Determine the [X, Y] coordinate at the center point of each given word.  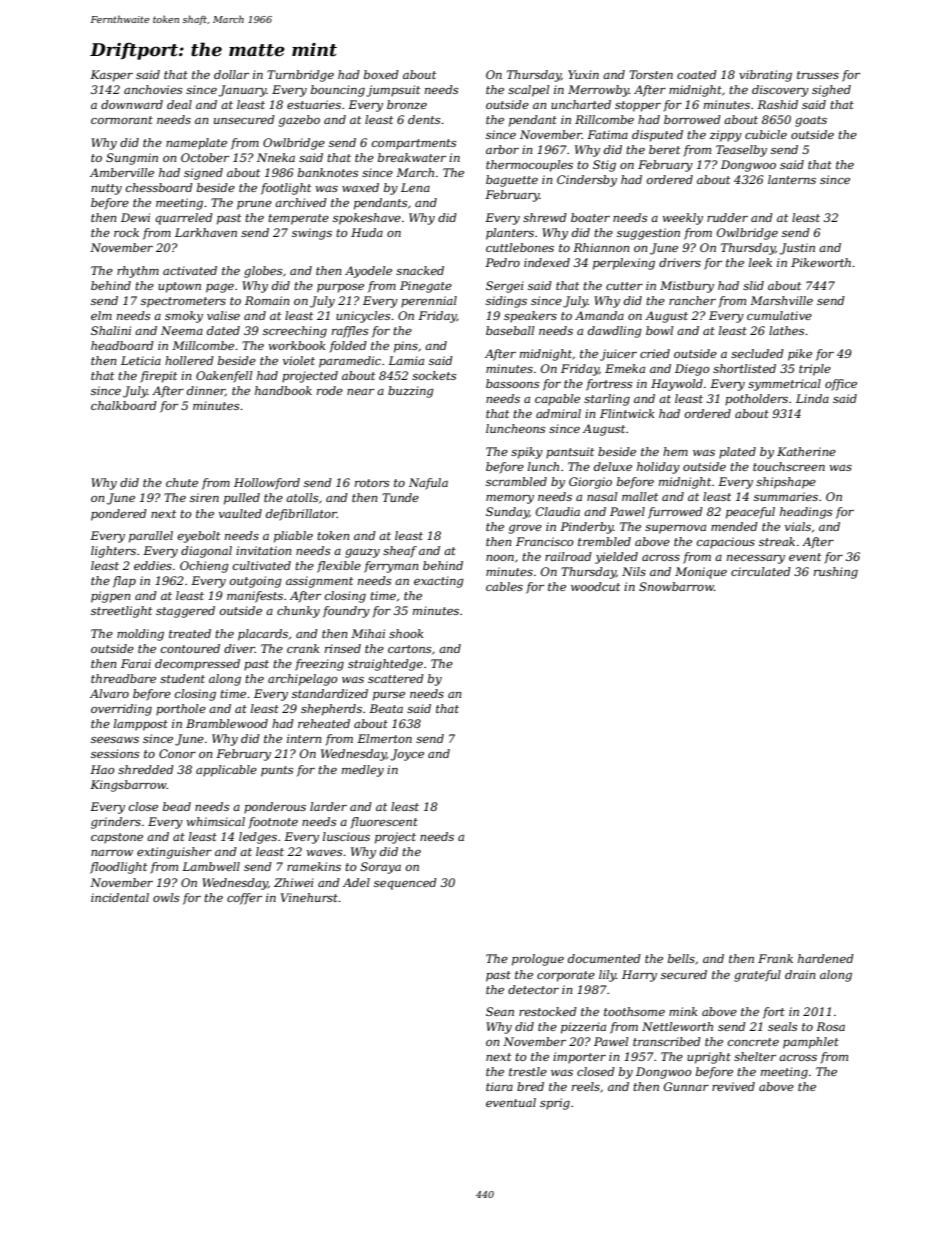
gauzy [362, 553]
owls [166, 897]
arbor [502, 149]
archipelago [302, 680]
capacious [726, 543]
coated [697, 74]
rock [126, 232]
